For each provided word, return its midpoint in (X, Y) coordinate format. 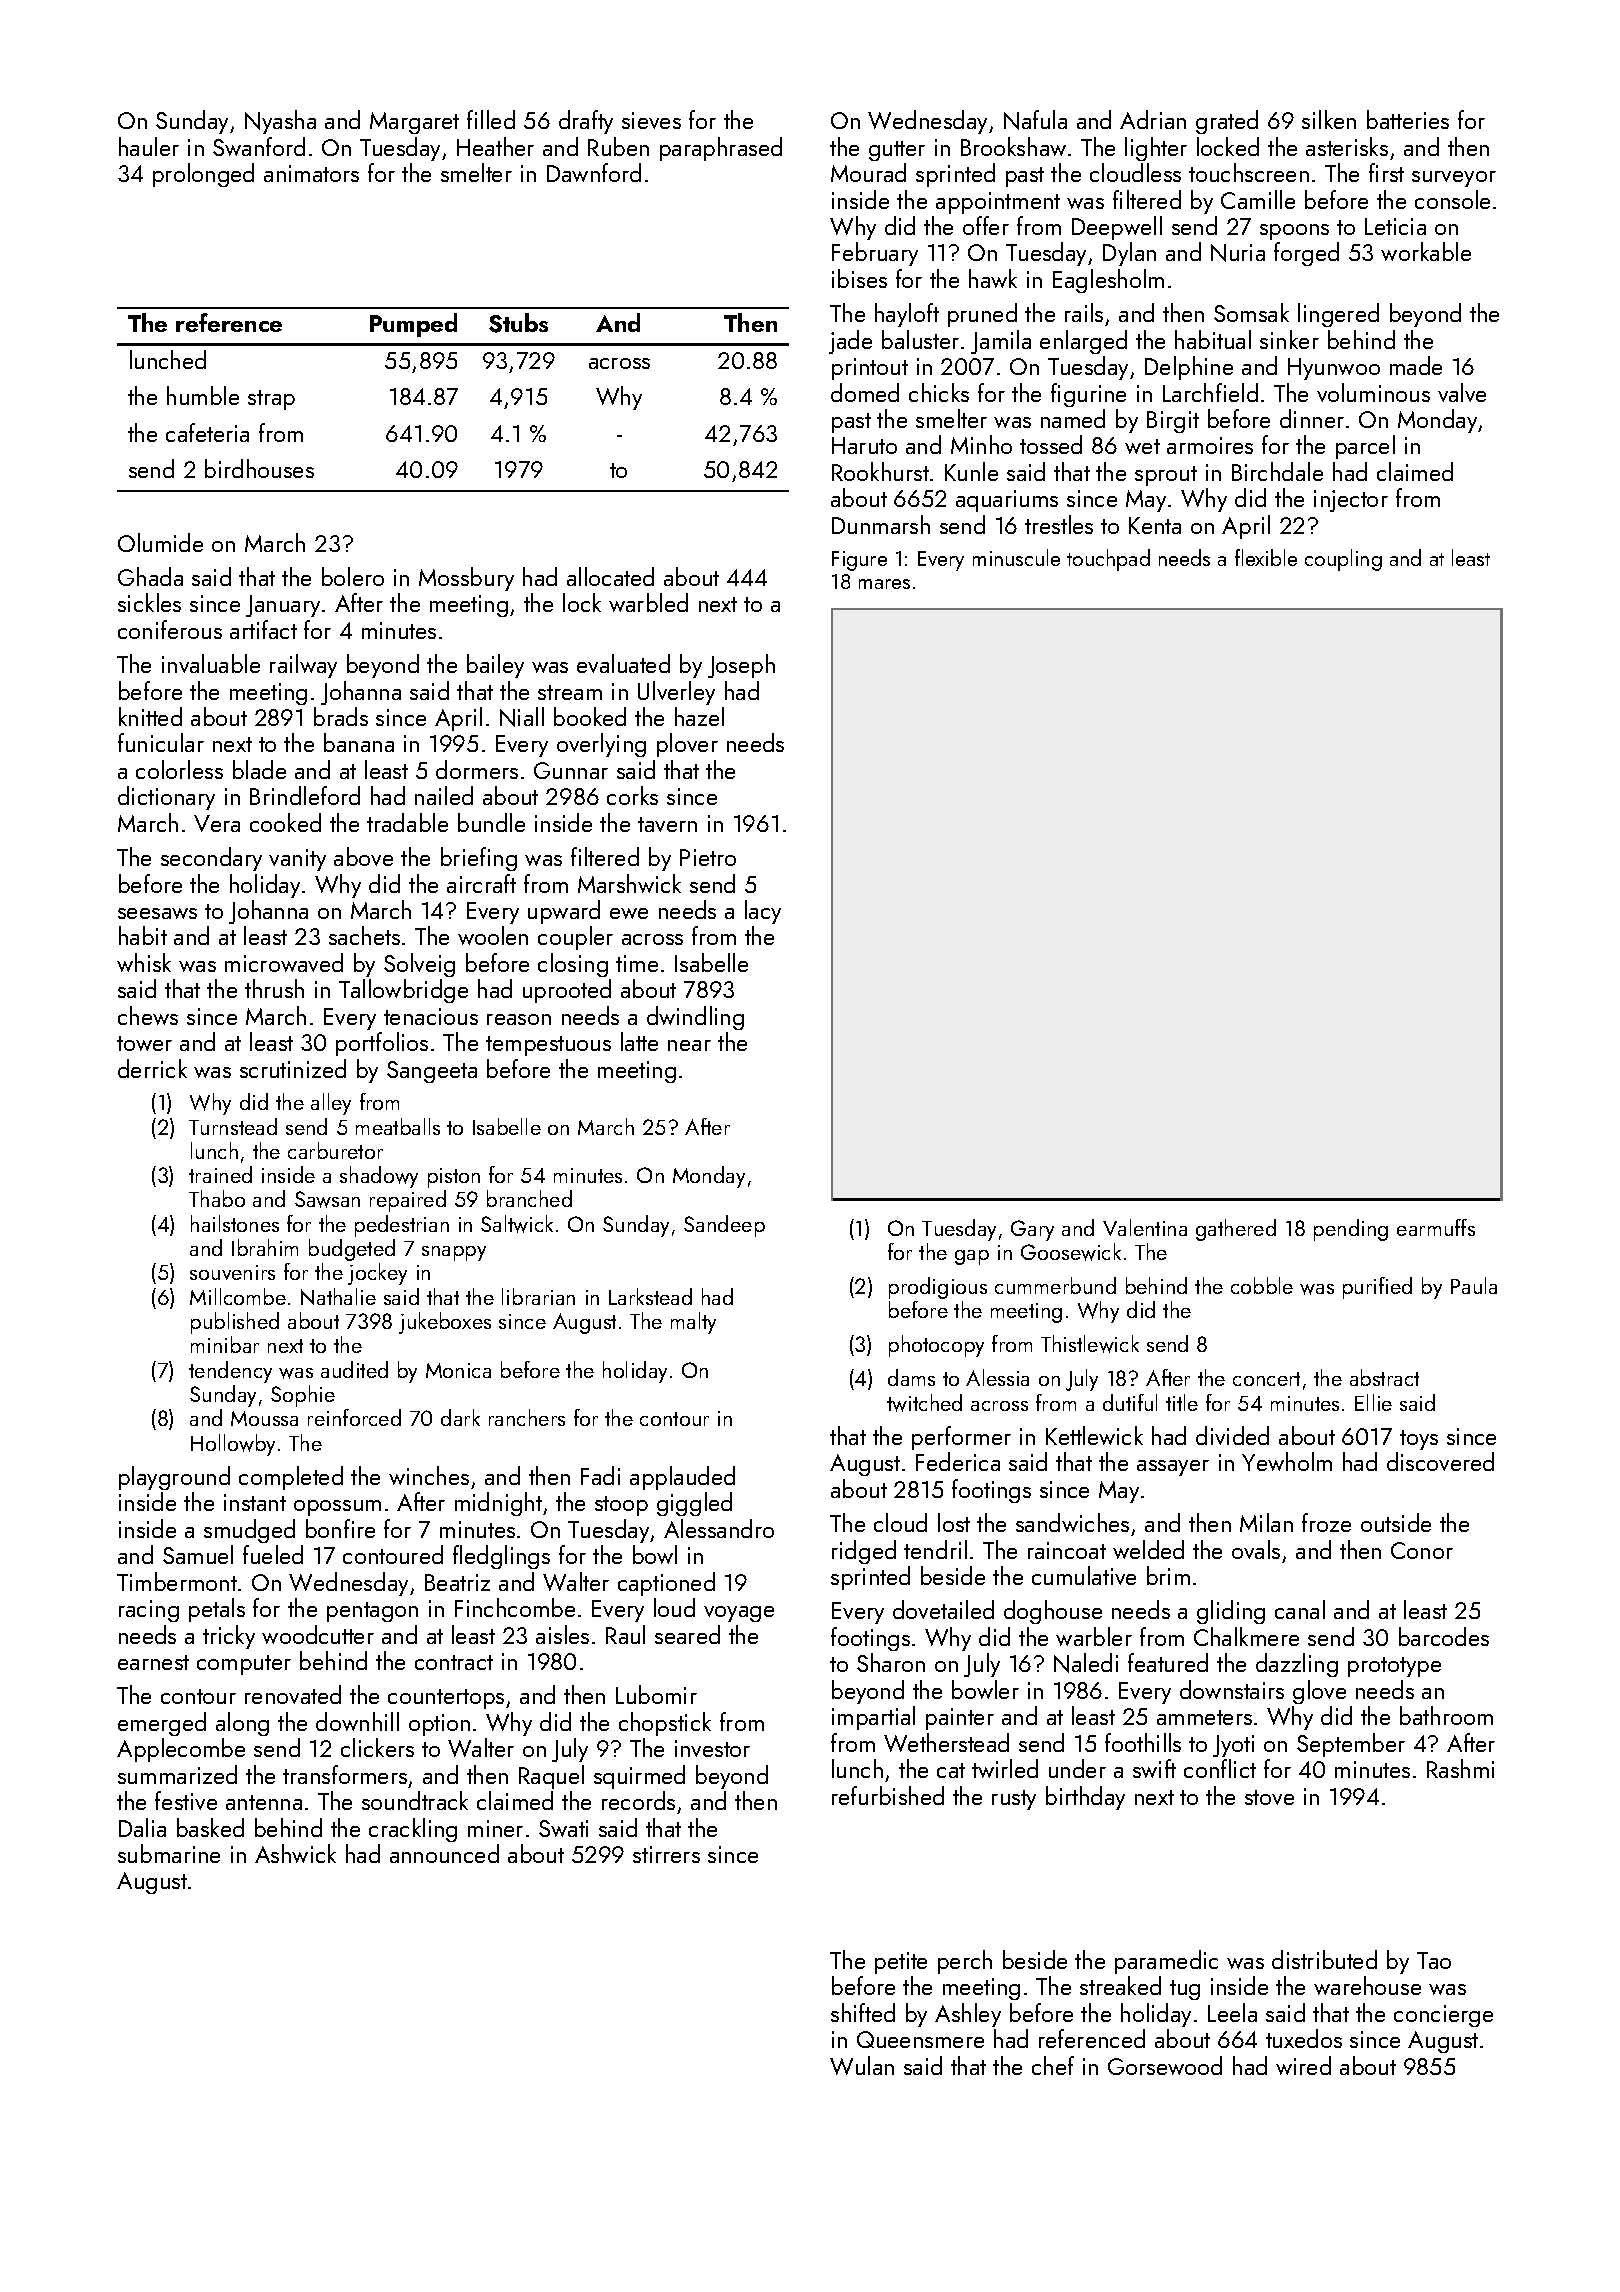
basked (210, 1827)
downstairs (1232, 1689)
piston (454, 1178)
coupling (1343, 560)
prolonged (203, 175)
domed (865, 392)
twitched (924, 1403)
